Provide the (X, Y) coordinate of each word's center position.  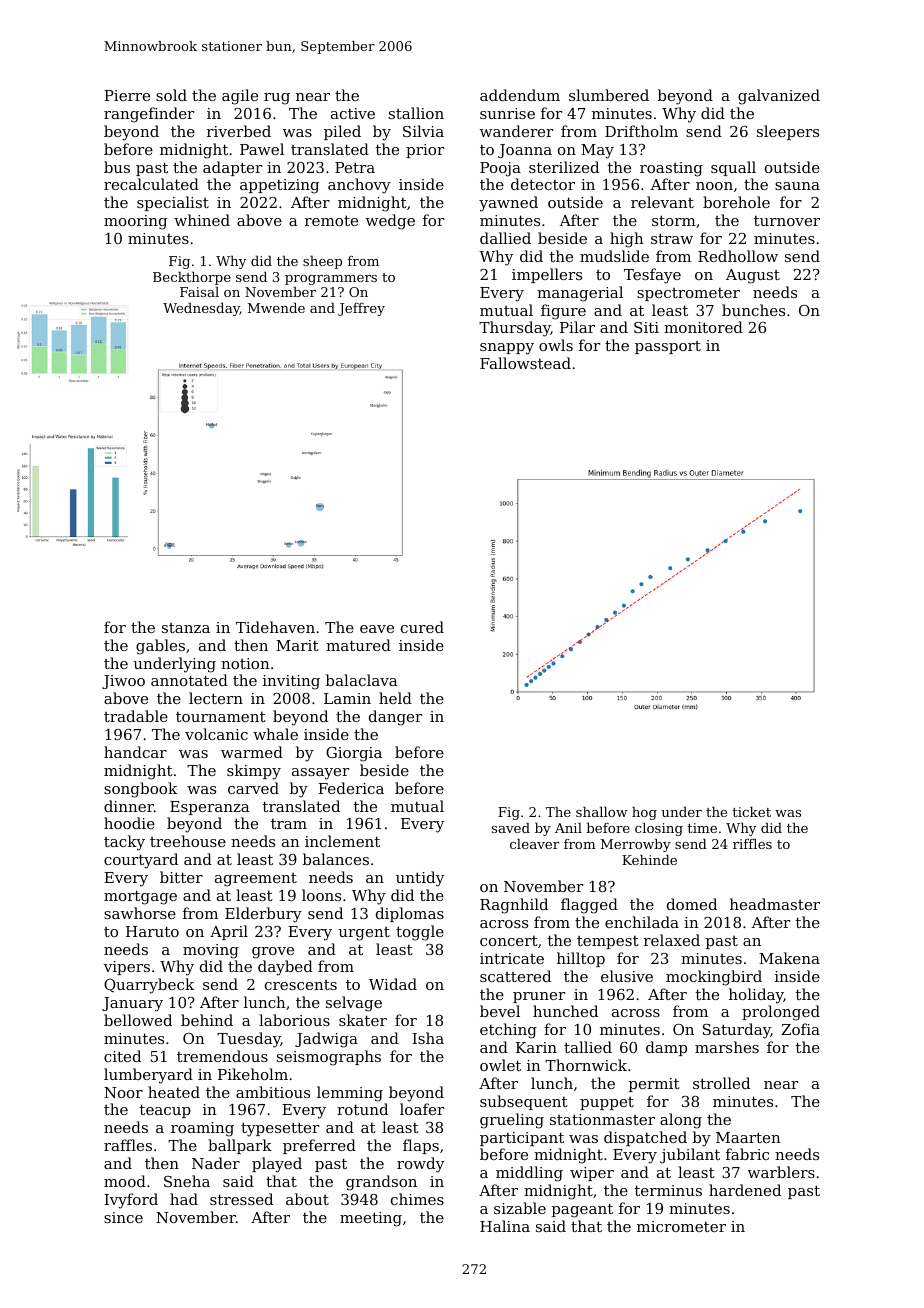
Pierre (127, 95)
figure (563, 312)
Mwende (276, 307)
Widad (393, 984)
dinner (129, 806)
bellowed (138, 1020)
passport (668, 347)
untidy (420, 879)
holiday (756, 996)
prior (425, 151)
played (277, 1165)
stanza (186, 628)
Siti (646, 327)
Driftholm (641, 131)
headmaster (775, 904)
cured (422, 627)
